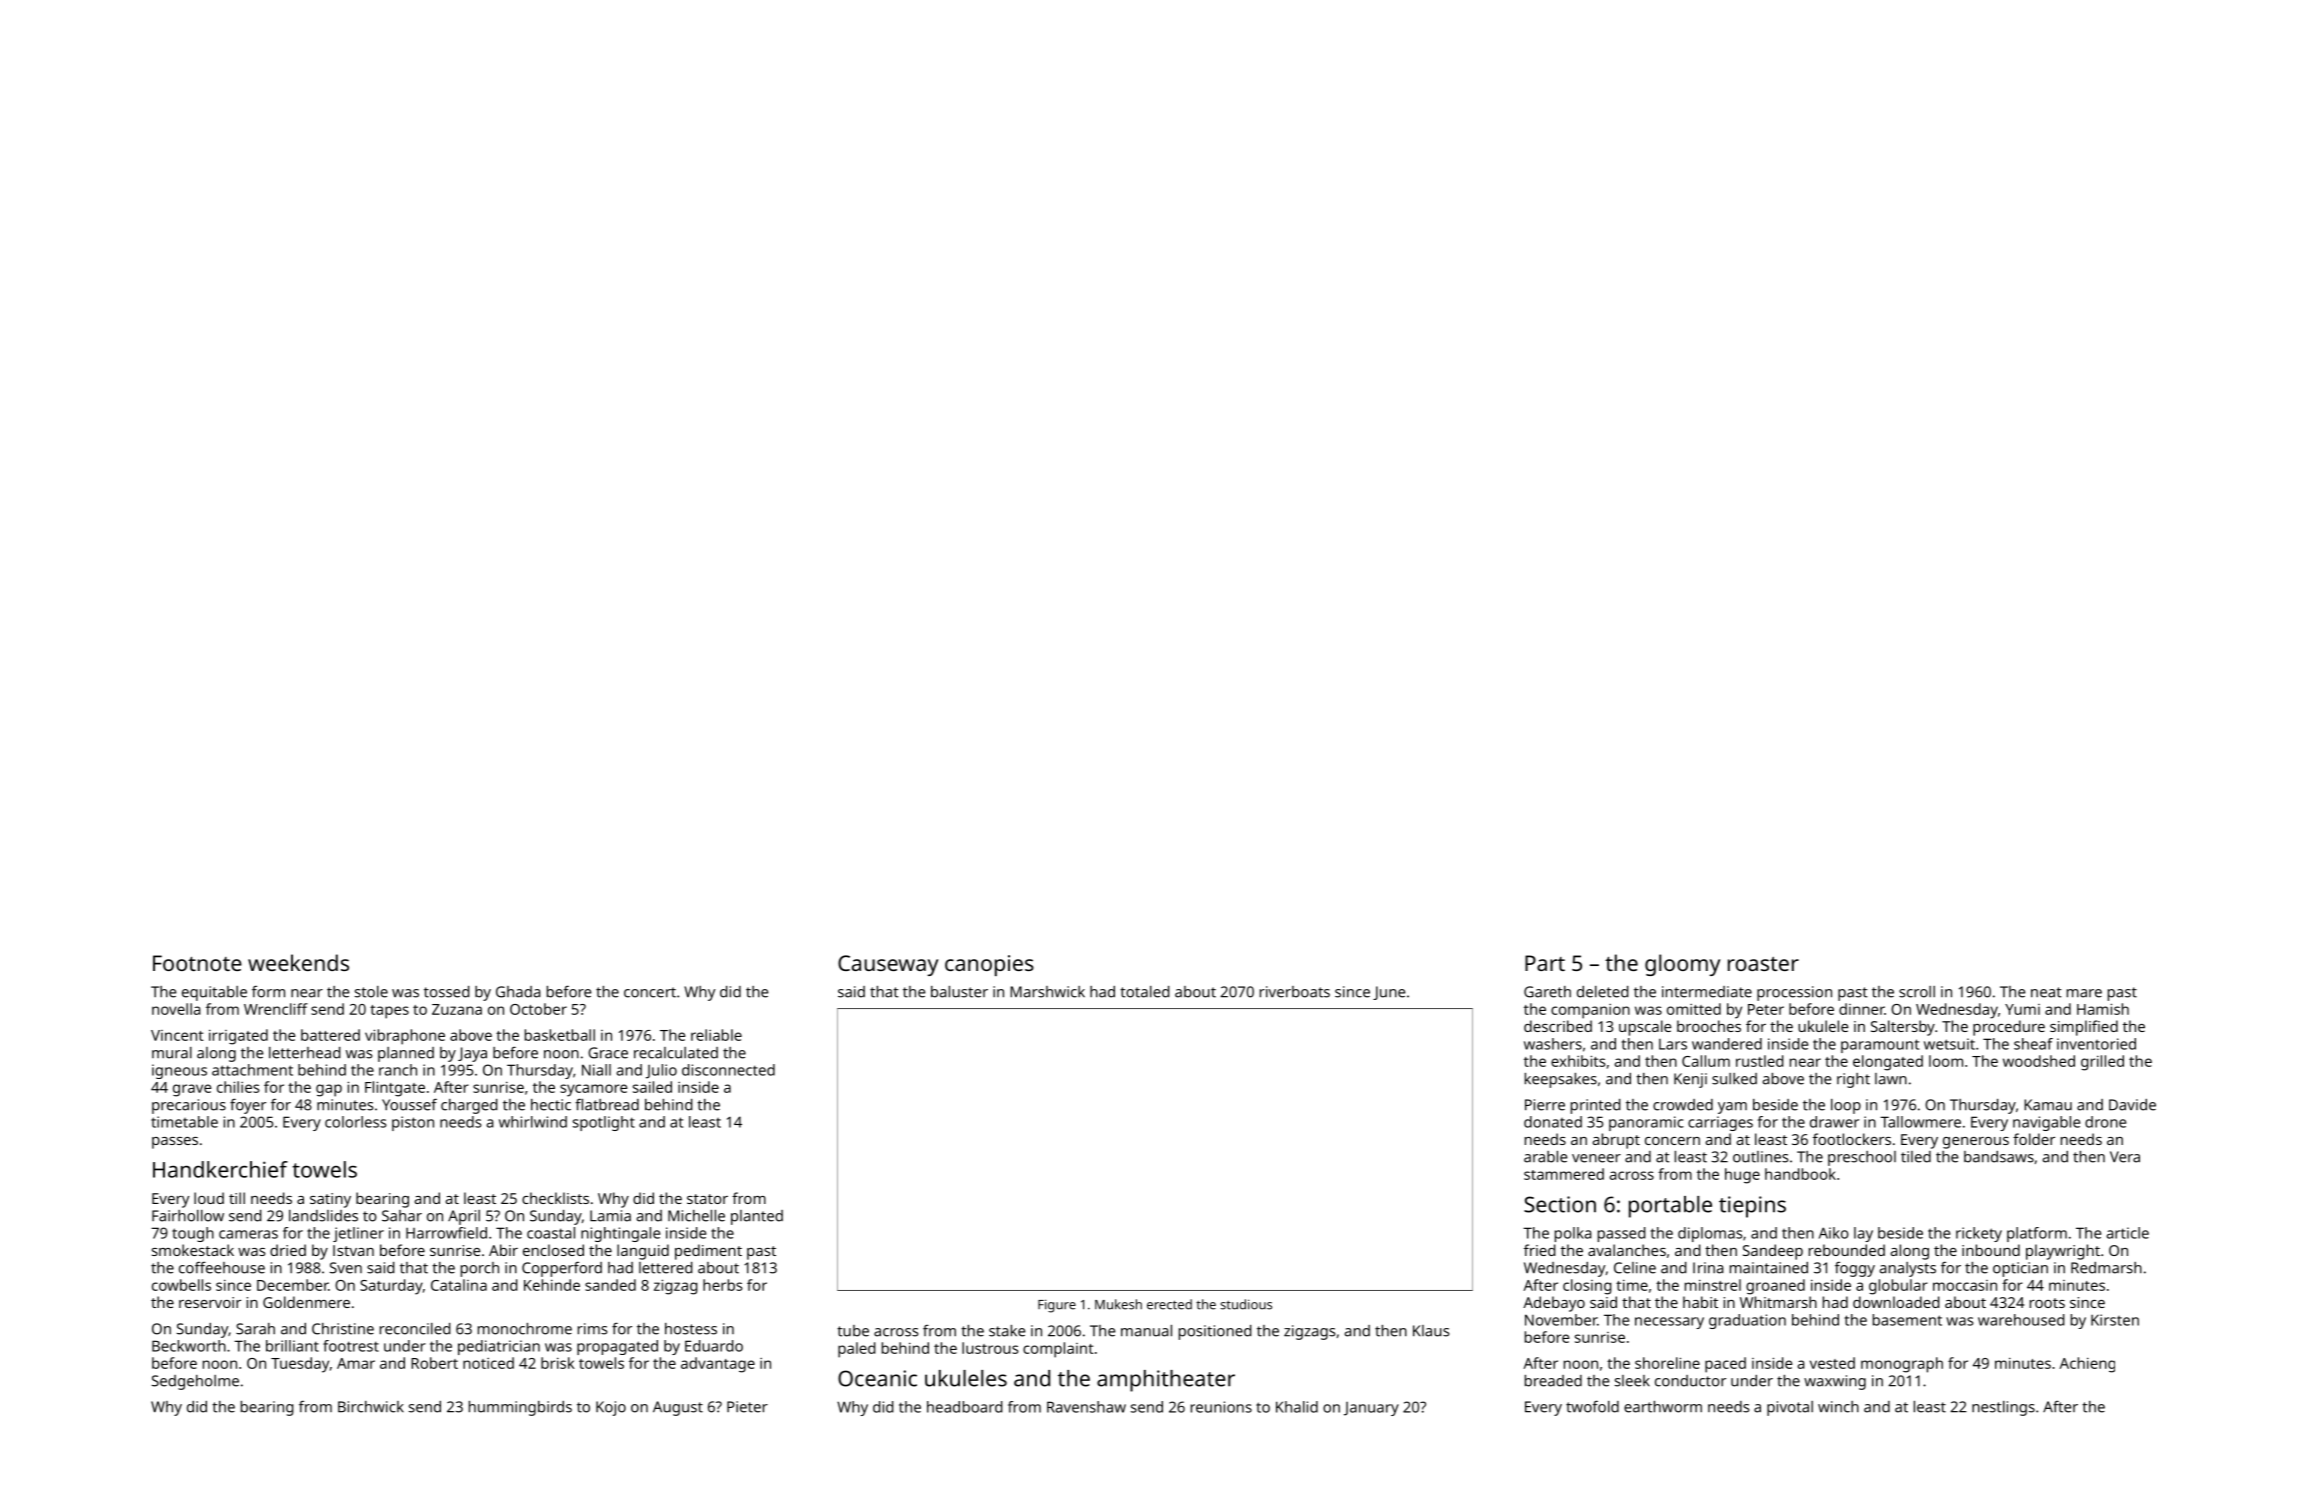 This image has height=1495, width=2310. I want to click on grave, so click(192, 1090).
